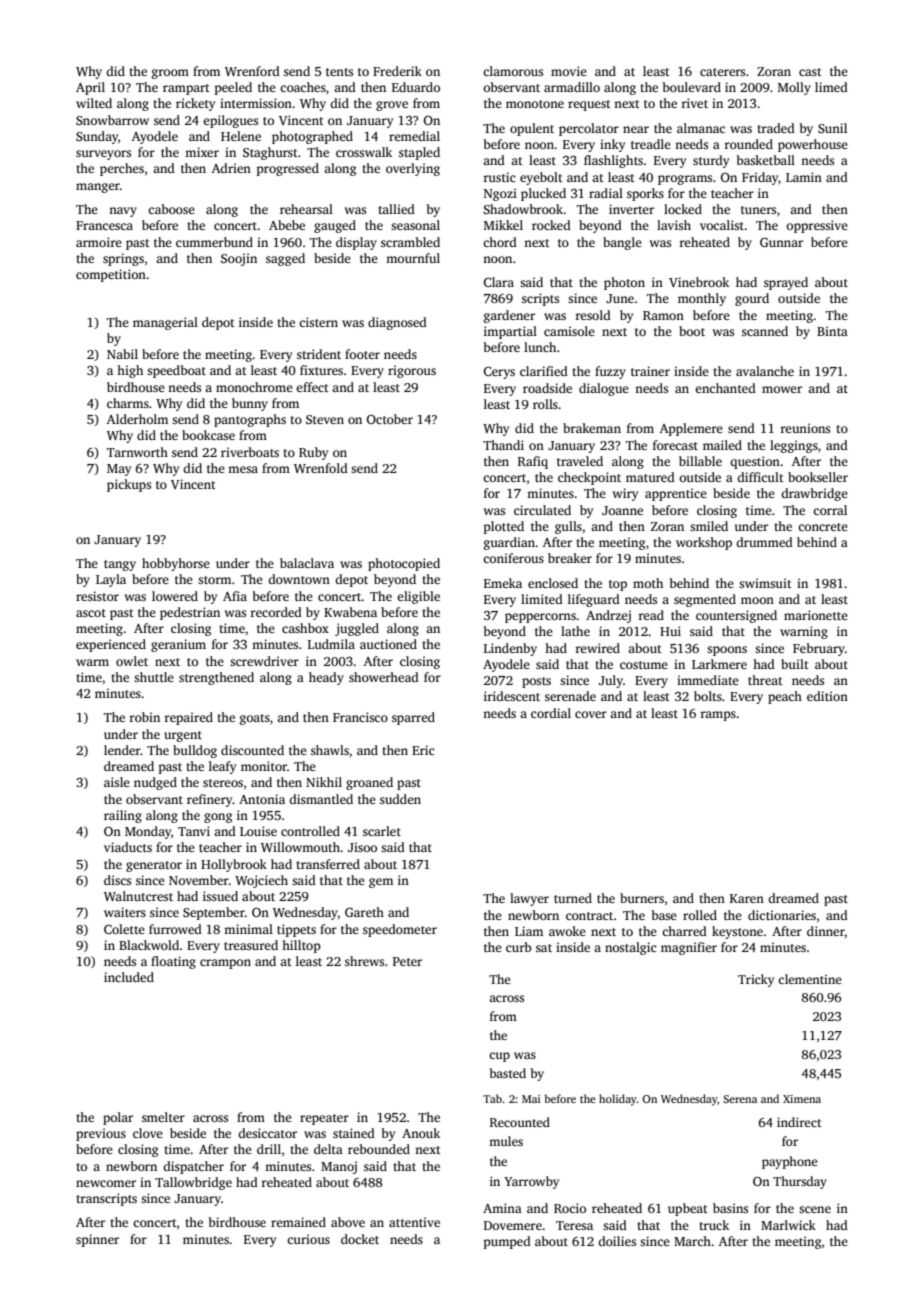 Image resolution: width=924 pixels, height=1308 pixels. Describe the element at coordinates (390, 419) in the screenshot. I see `October` at that location.
